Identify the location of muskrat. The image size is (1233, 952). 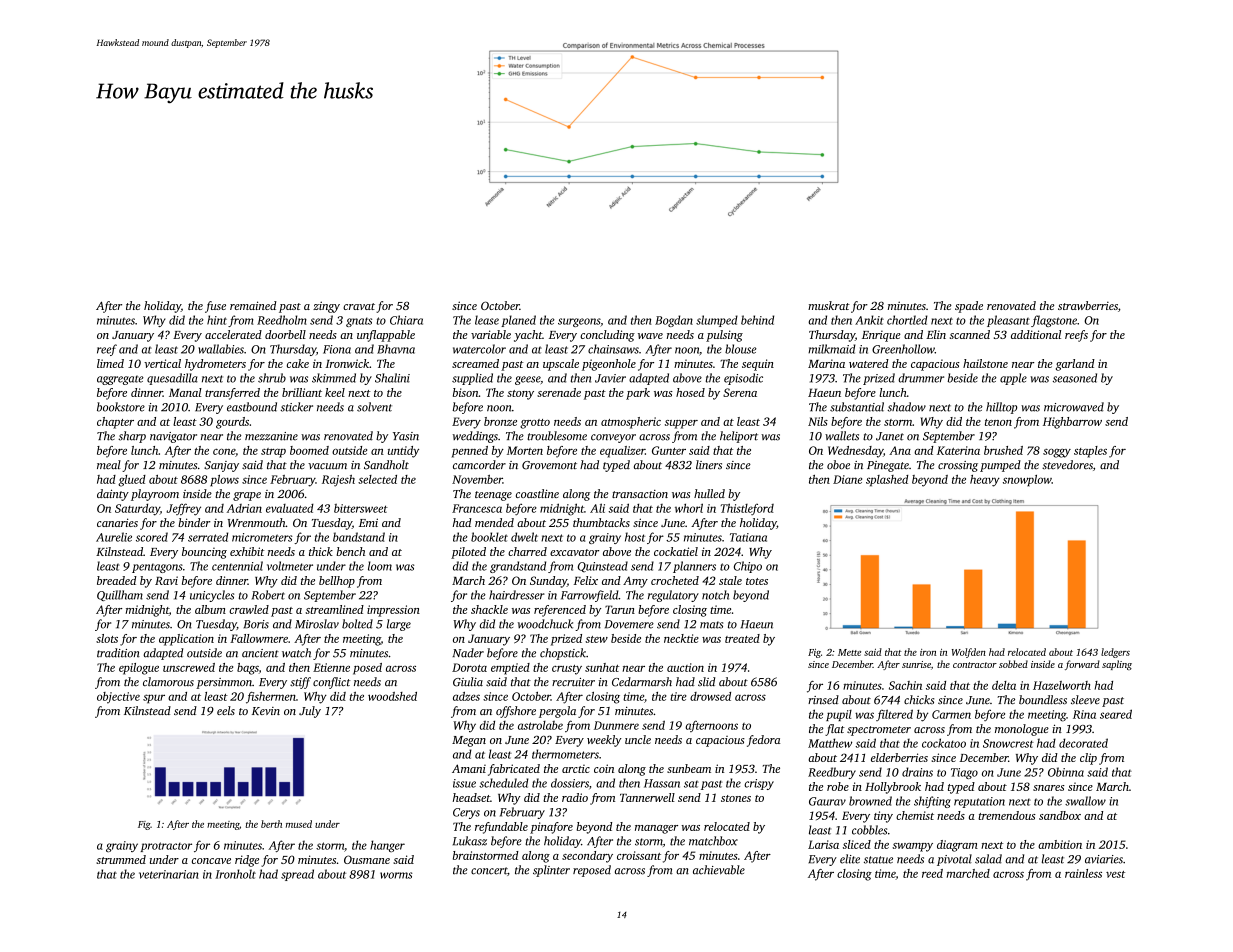
(829, 305).
